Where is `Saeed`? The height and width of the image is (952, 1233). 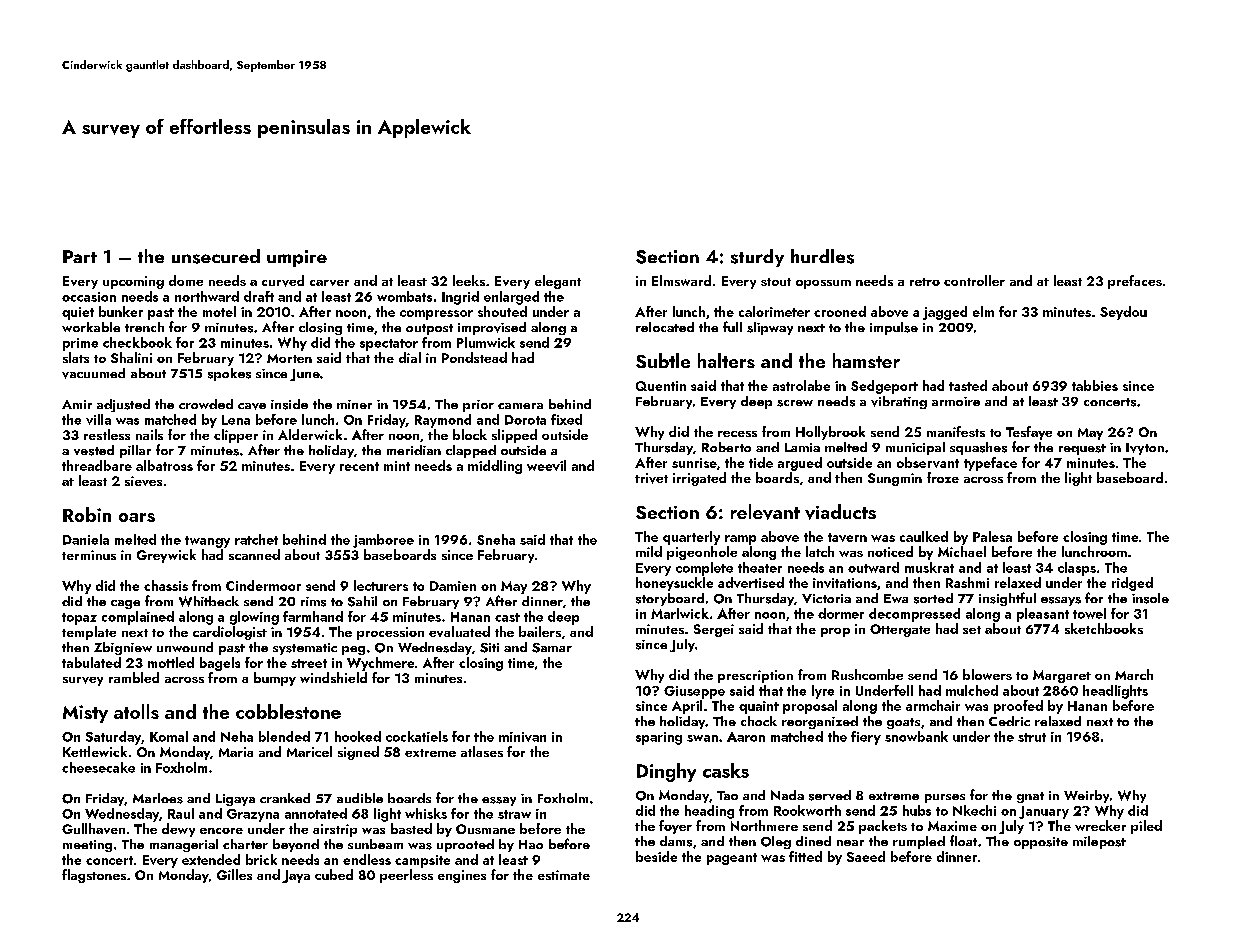 Saeed is located at coordinates (866, 856).
